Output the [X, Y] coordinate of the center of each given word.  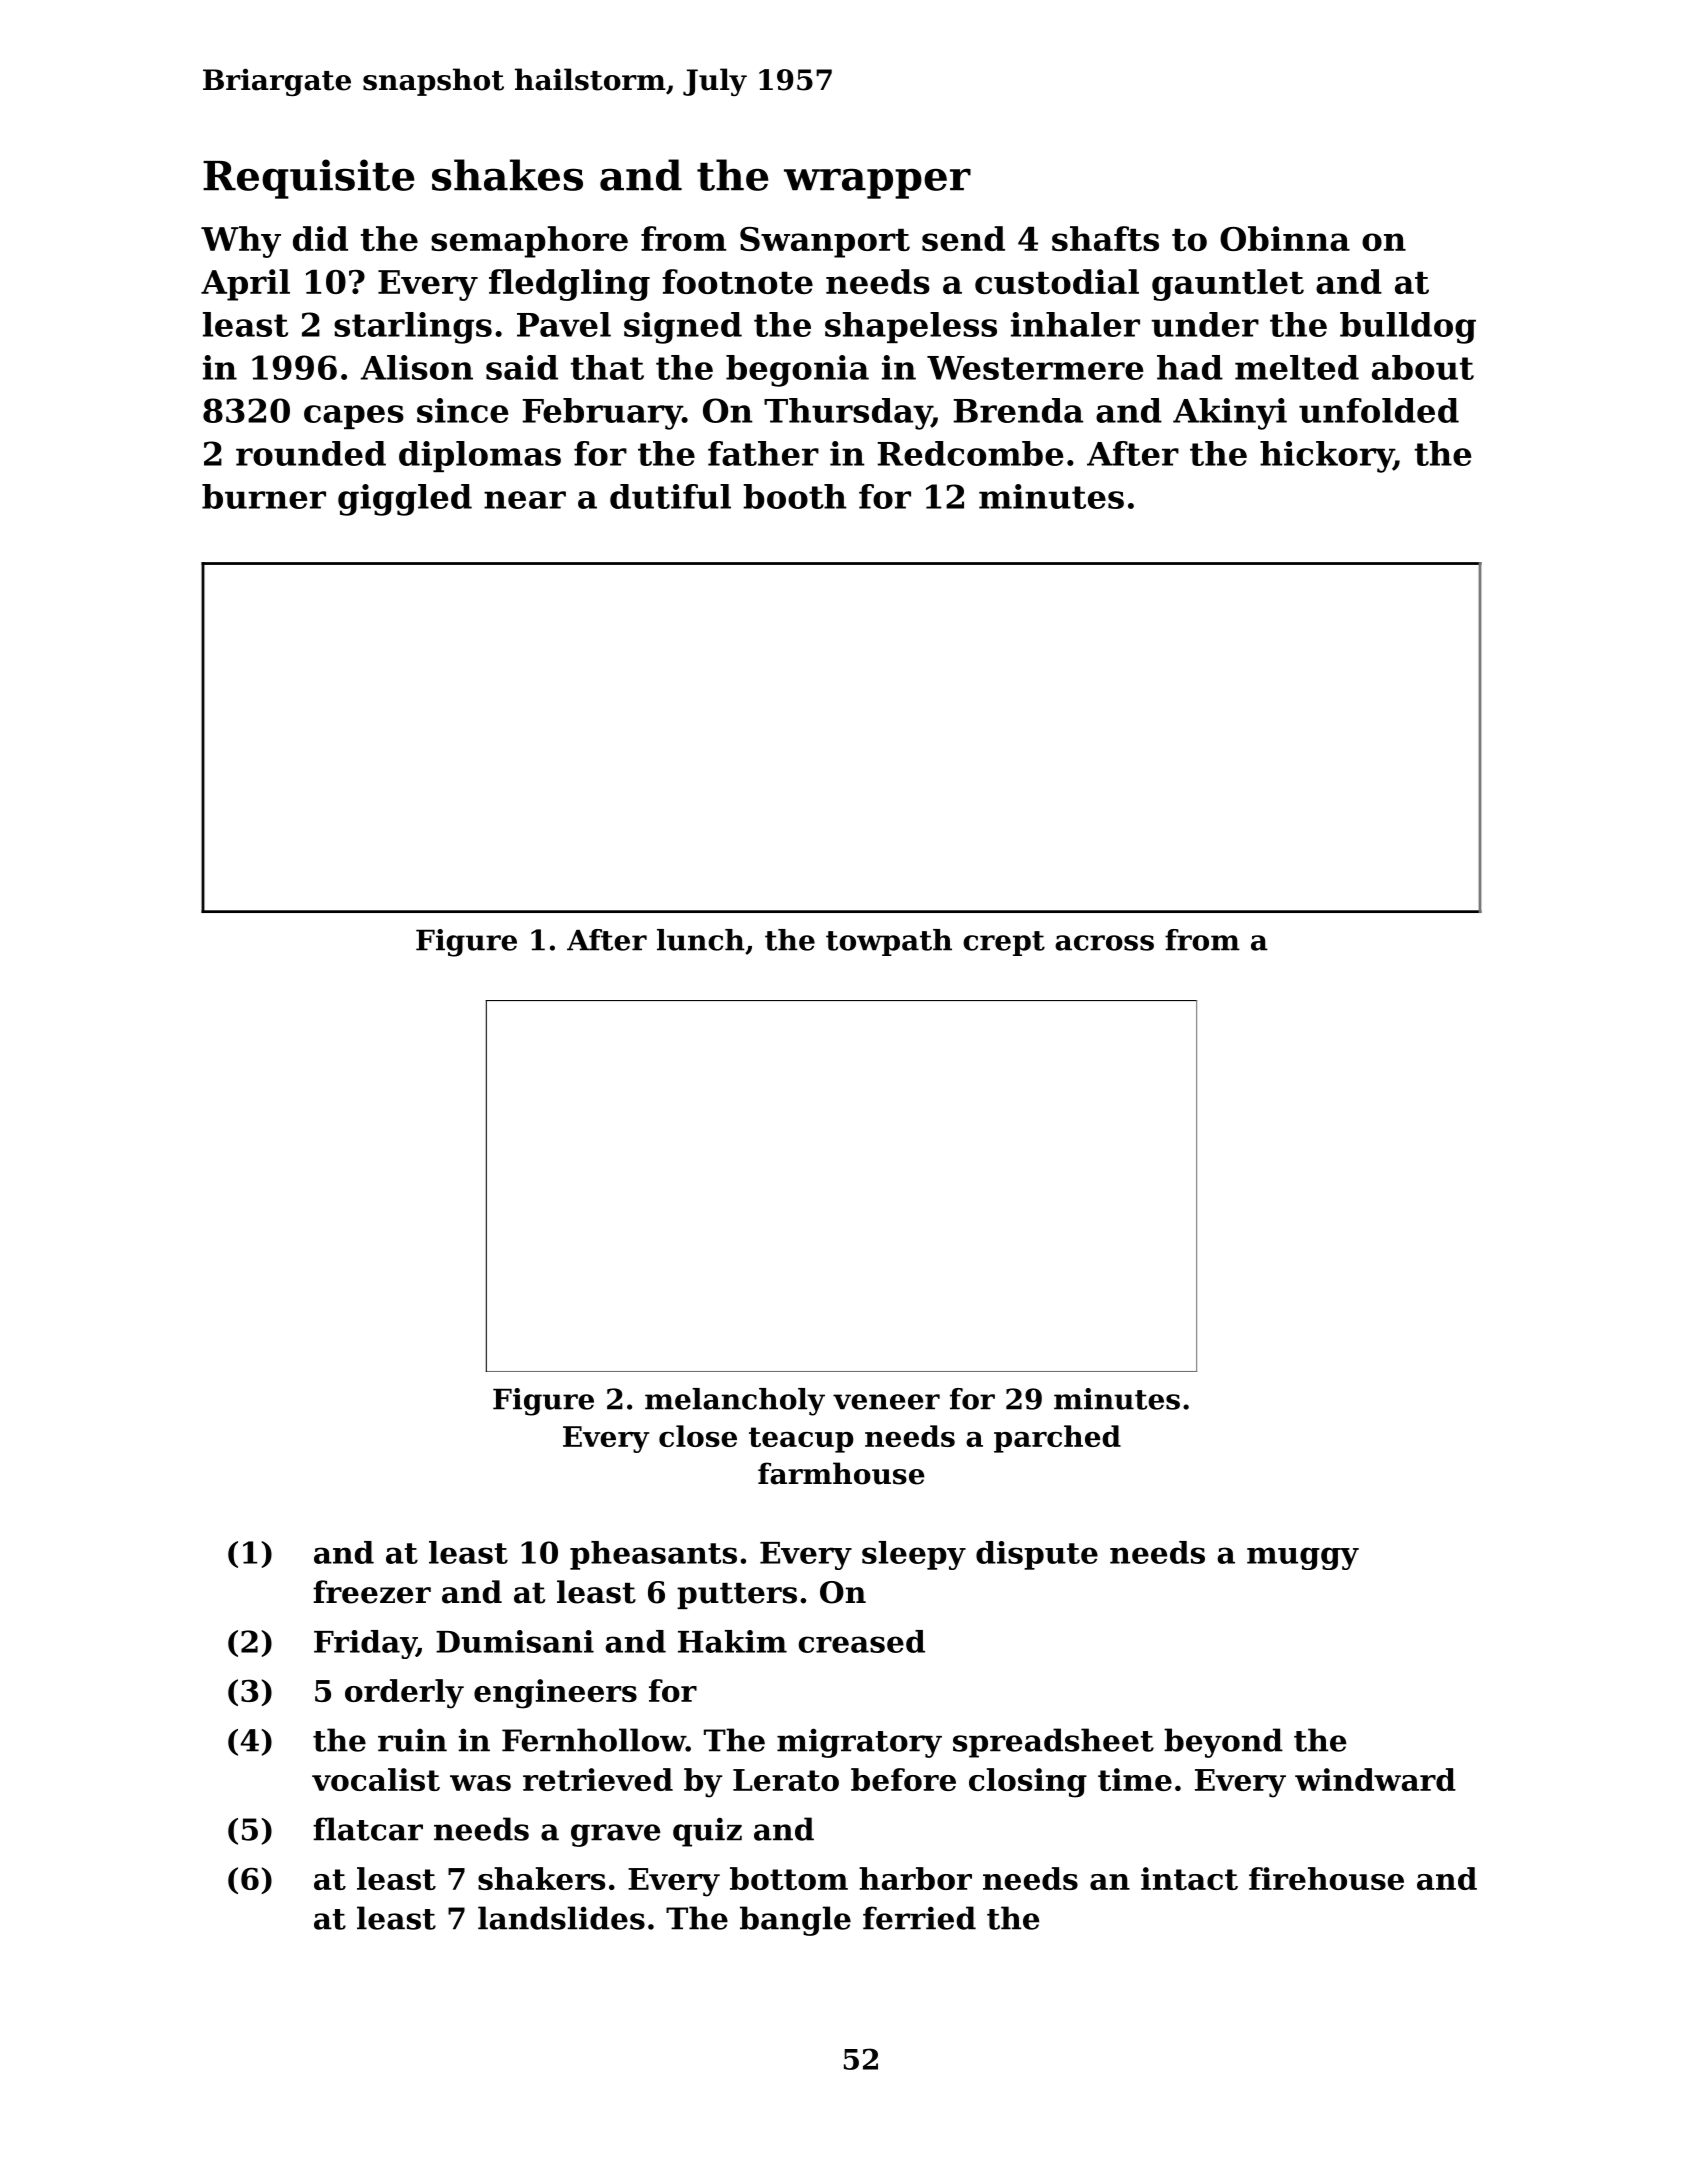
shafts [1105, 238]
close [698, 1436]
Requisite [308, 179]
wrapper [877, 183]
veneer [886, 1402]
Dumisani [515, 1641]
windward [1375, 1779]
